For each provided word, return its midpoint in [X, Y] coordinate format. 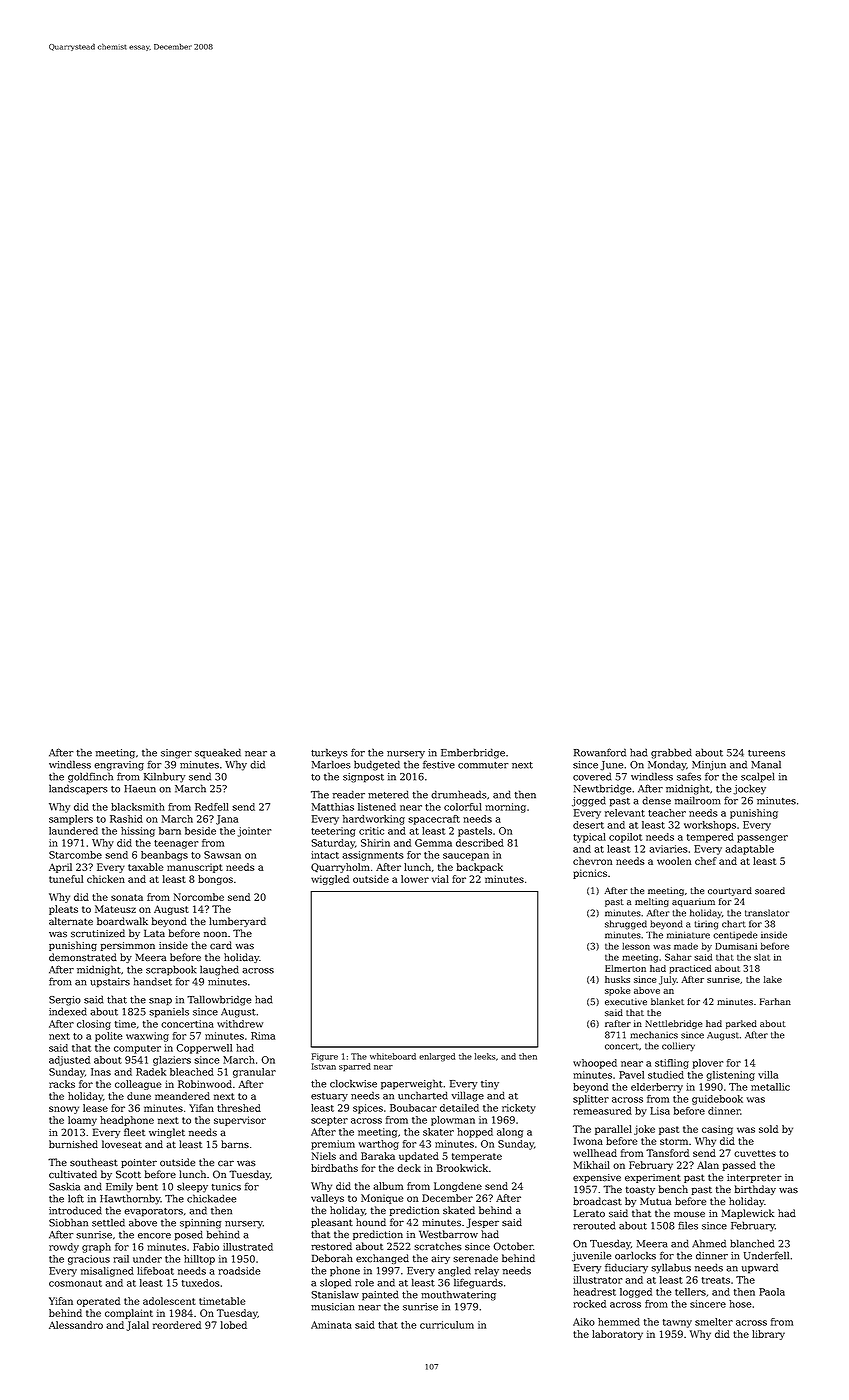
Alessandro [76, 1325]
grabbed [671, 753]
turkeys [329, 753]
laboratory [617, 1335]
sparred [355, 1067]
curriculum [447, 1325]
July [668, 980]
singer [176, 754]
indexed [68, 1011]
